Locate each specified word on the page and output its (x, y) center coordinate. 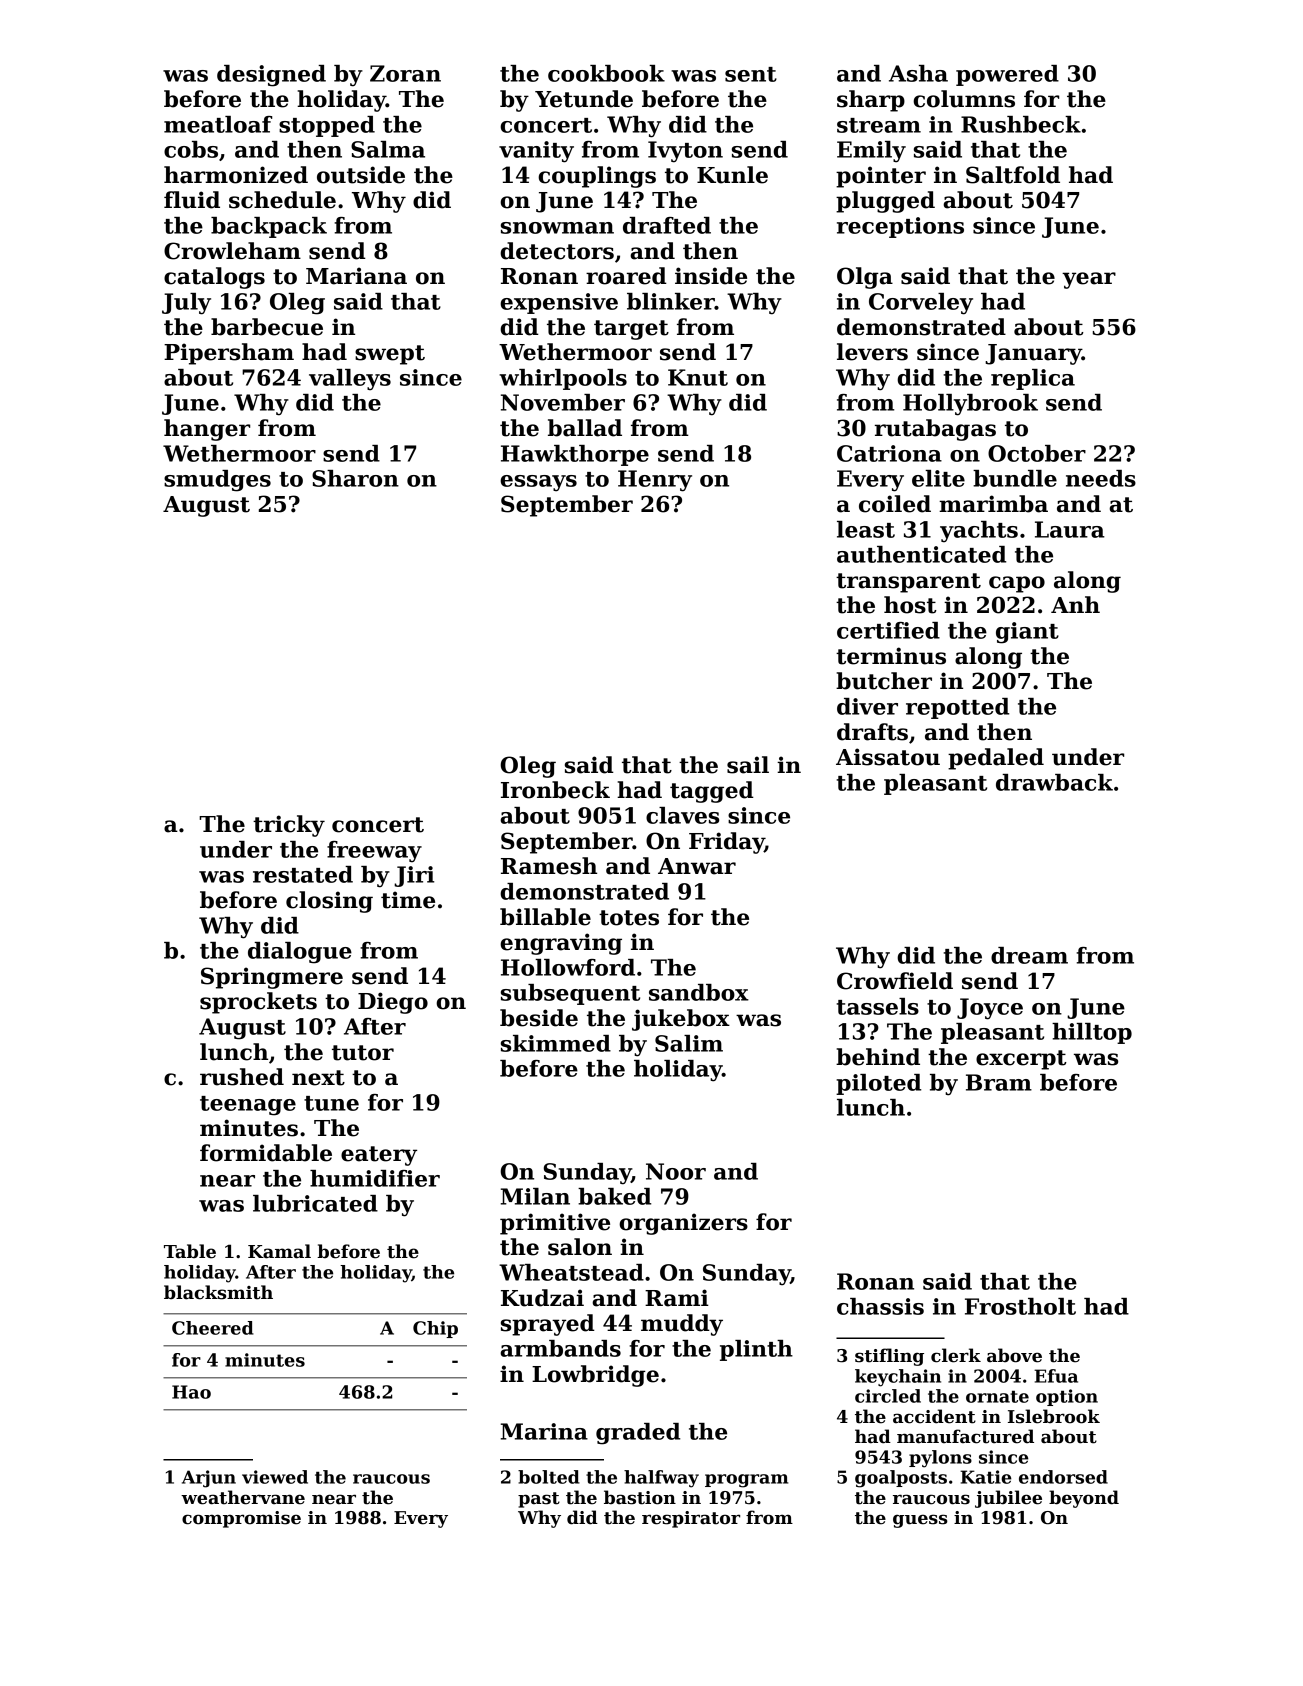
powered (1007, 75)
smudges (217, 481)
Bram (999, 1082)
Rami (677, 1298)
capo (1017, 584)
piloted (878, 1084)
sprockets (258, 1003)
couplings (597, 177)
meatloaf (218, 124)
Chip (435, 1329)
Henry (655, 481)
